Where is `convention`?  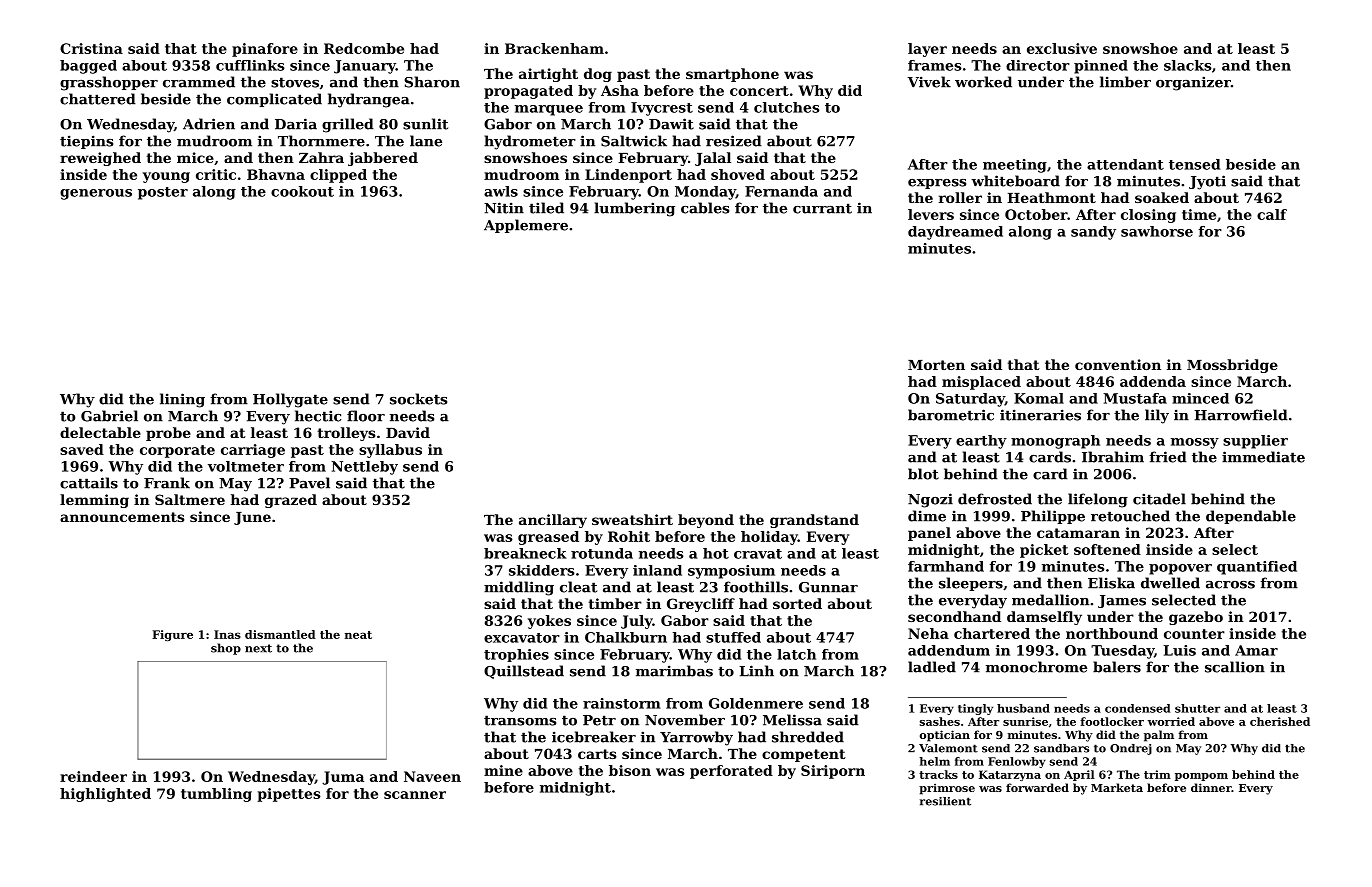
convention is located at coordinates (1118, 364).
